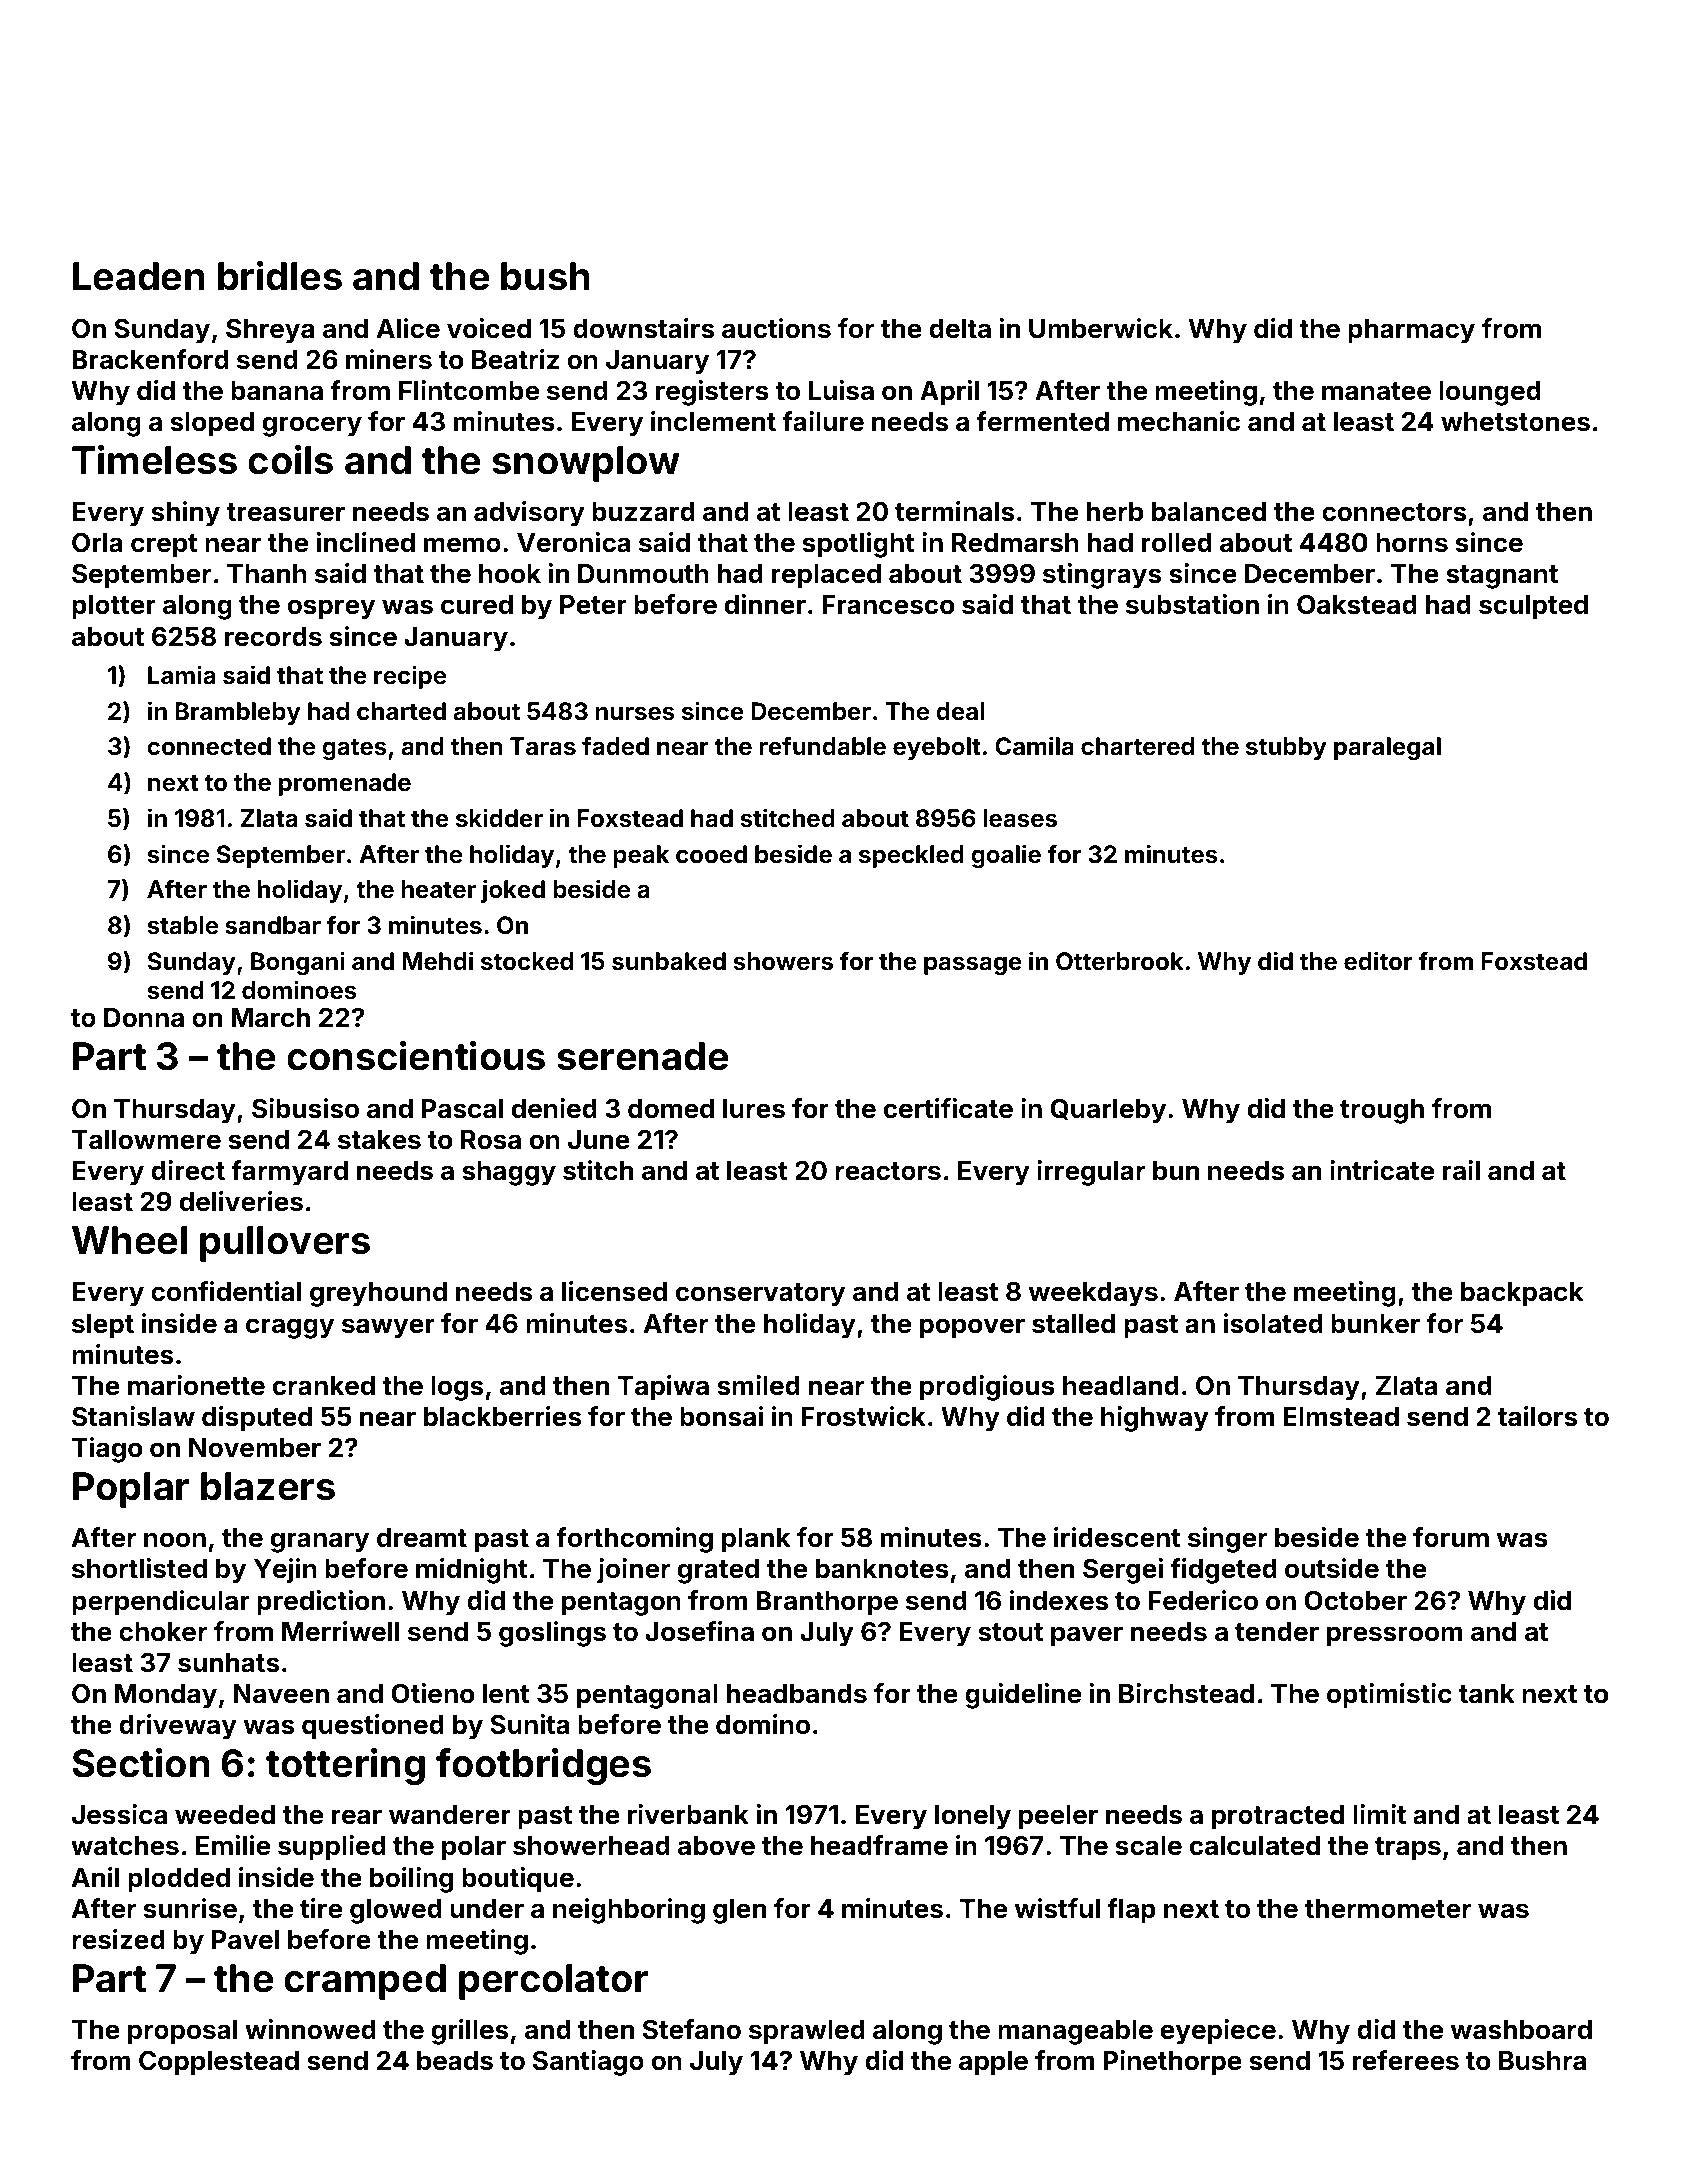 The width and height of the screenshot is (1683, 2178). What do you see at coordinates (783, 961) in the screenshot?
I see `showers` at bounding box center [783, 961].
